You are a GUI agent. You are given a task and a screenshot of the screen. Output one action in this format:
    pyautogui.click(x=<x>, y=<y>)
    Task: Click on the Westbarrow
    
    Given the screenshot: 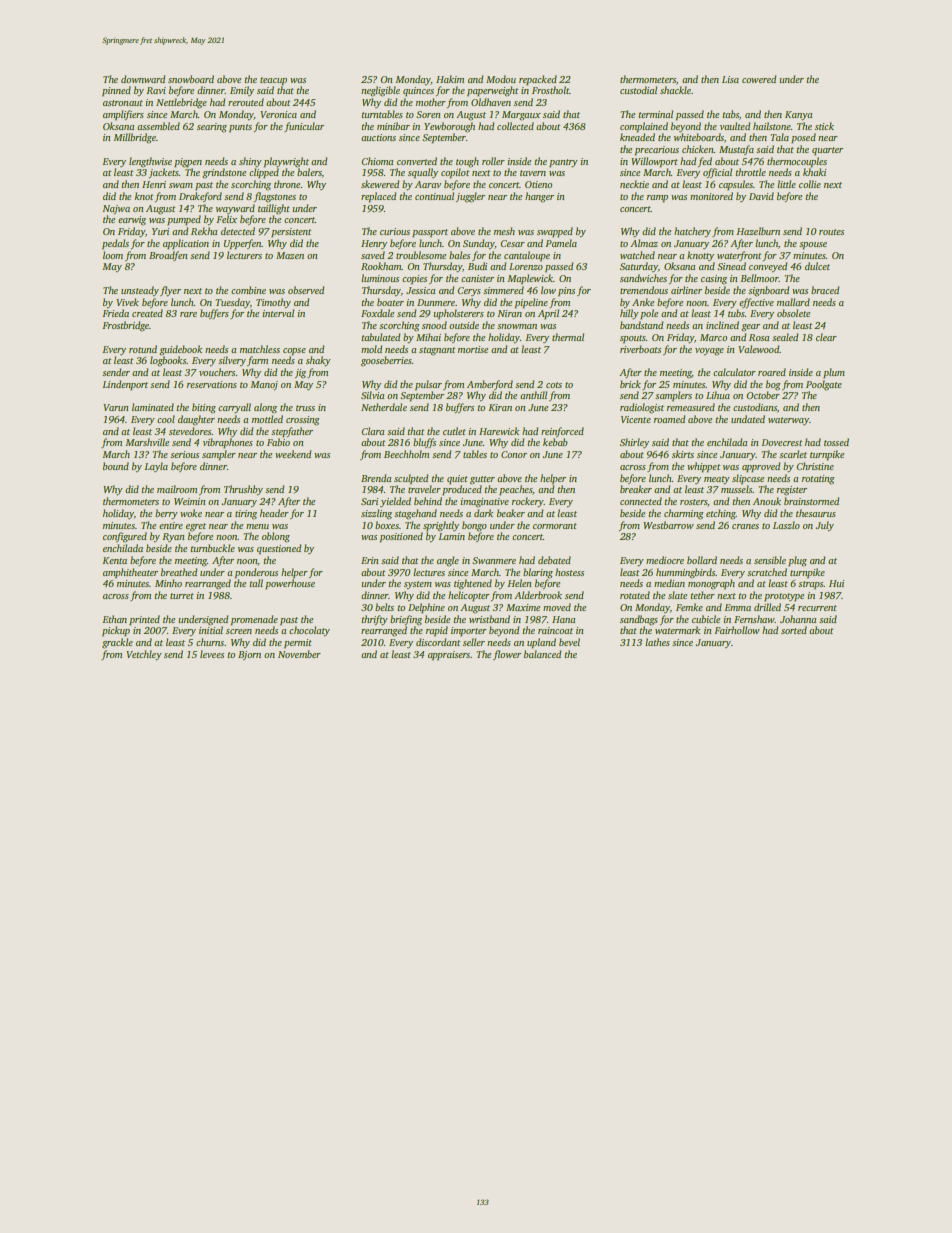 What is the action you would take?
    pyautogui.click(x=668, y=525)
